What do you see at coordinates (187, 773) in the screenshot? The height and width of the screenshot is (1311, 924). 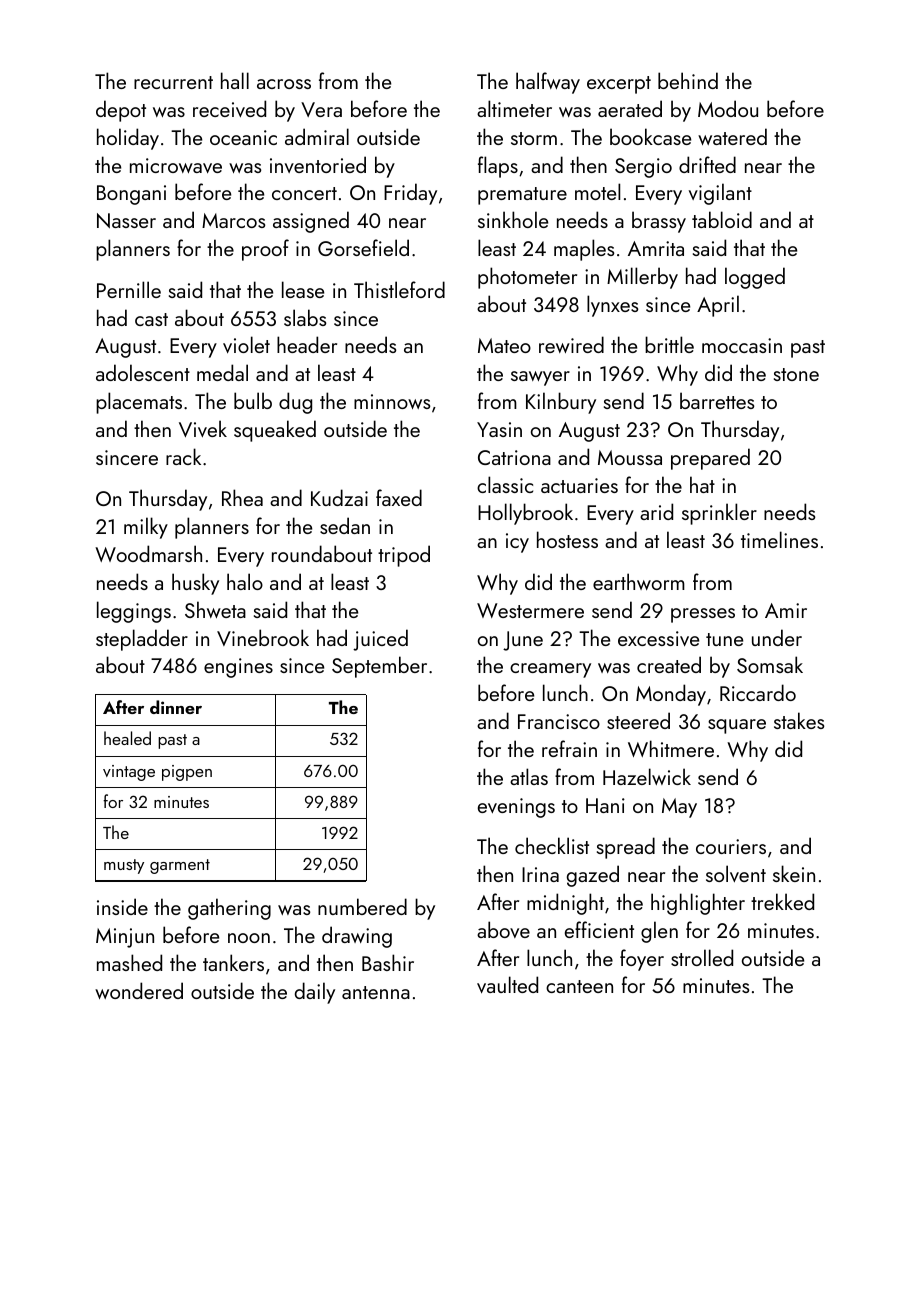 I see `pigpen` at bounding box center [187, 773].
